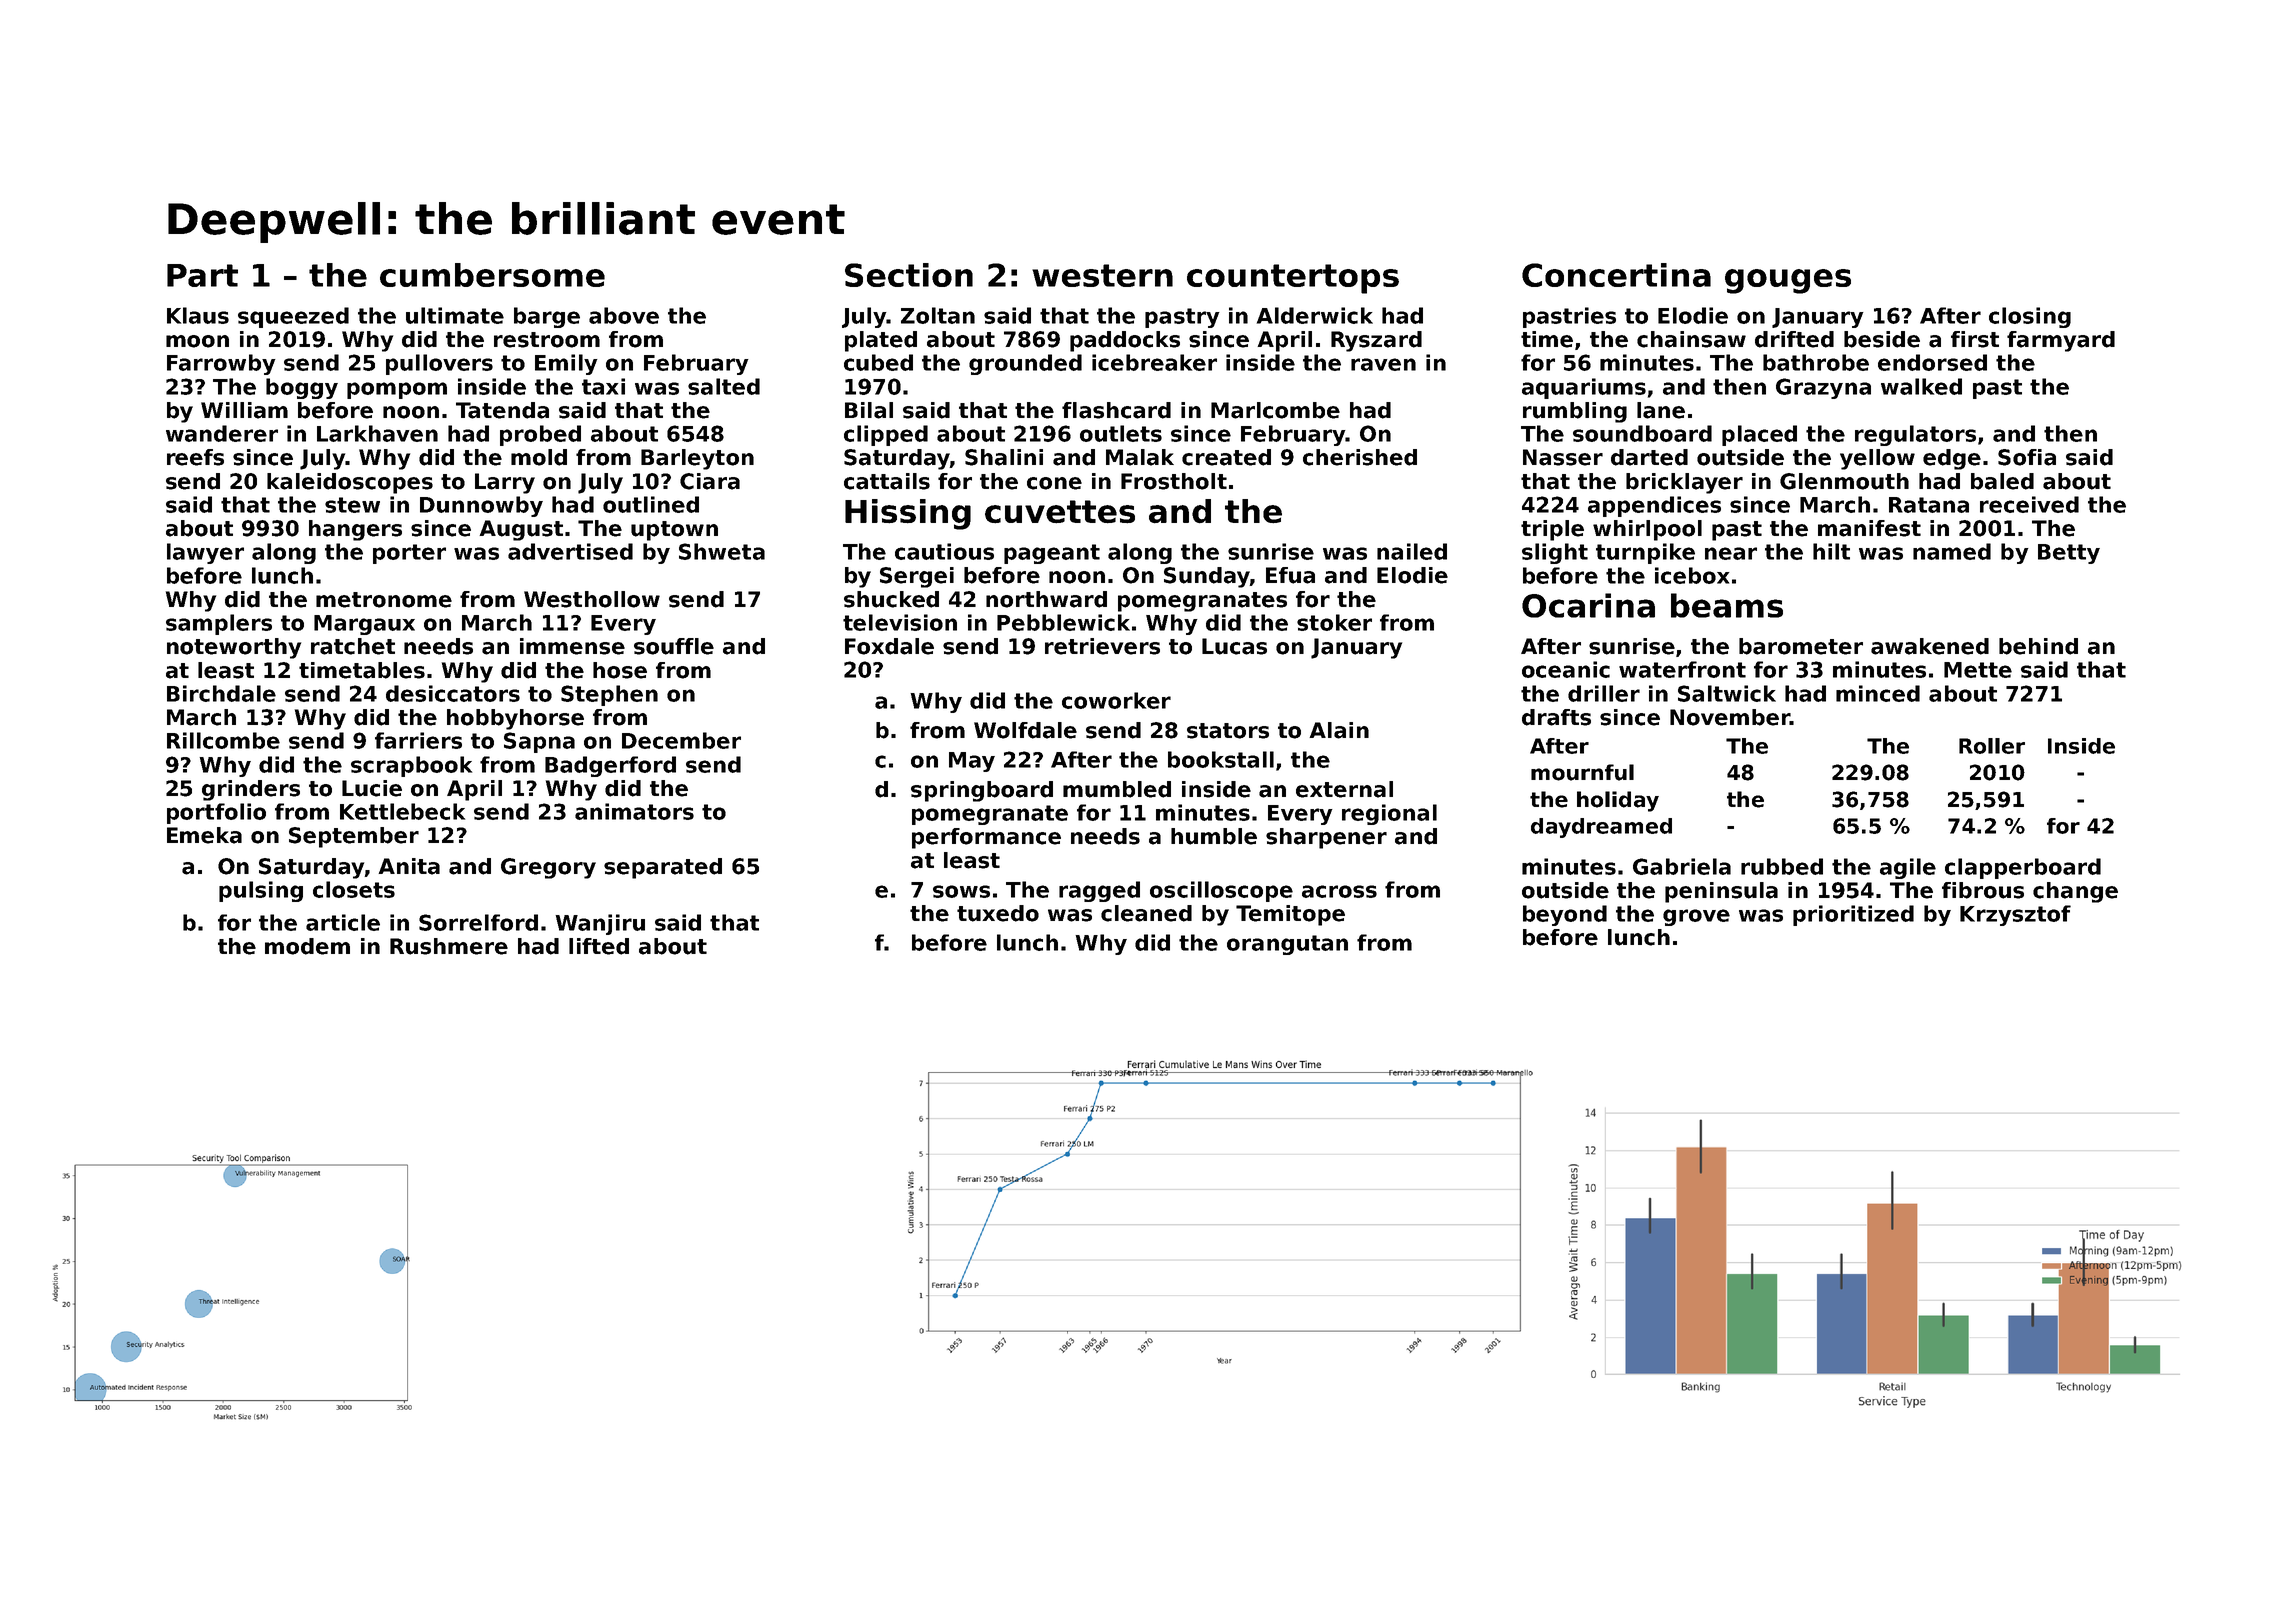  I want to click on beams, so click(1727, 605).
